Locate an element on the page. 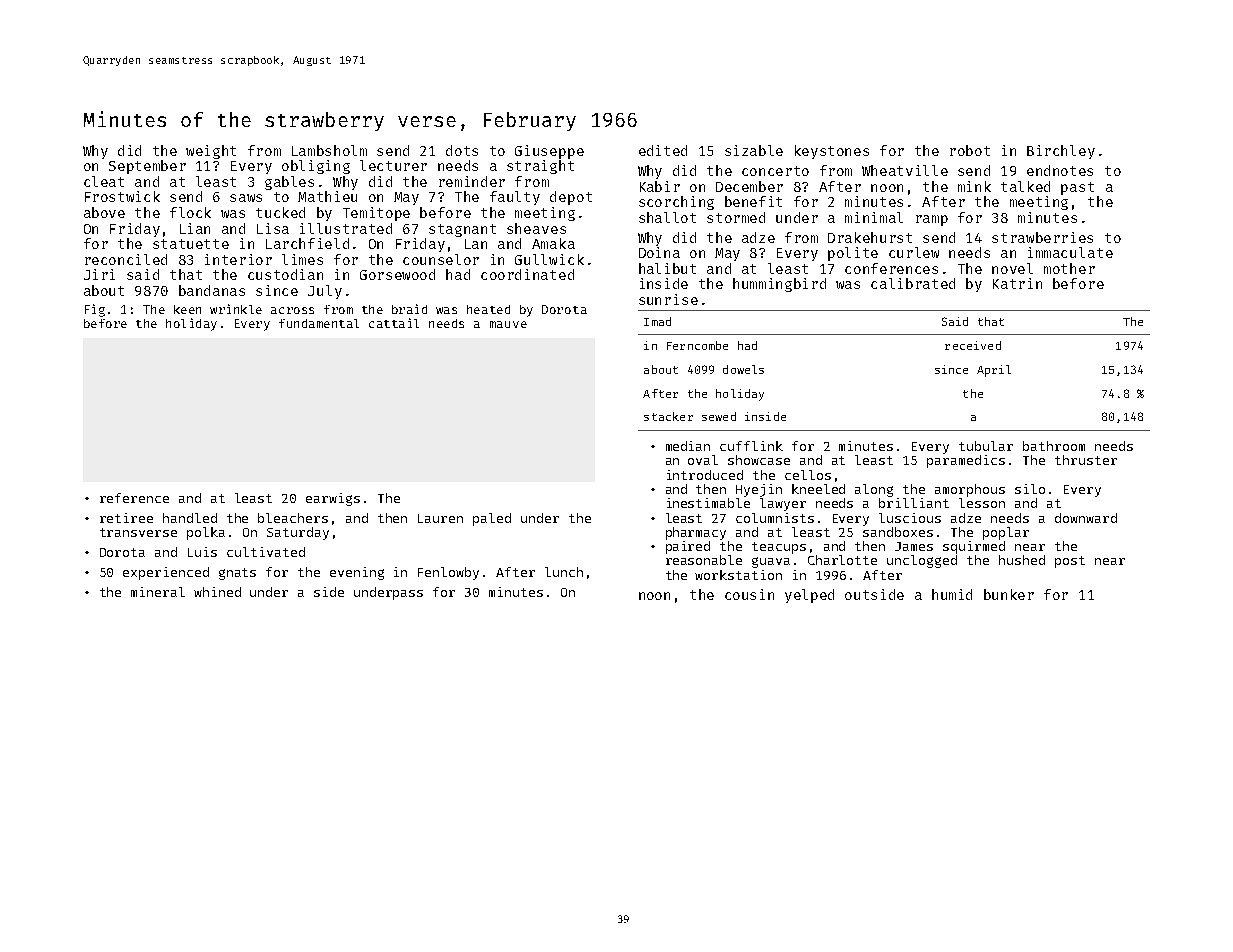 This page has height=952, width=1233. bunker is located at coordinates (1009, 594).
